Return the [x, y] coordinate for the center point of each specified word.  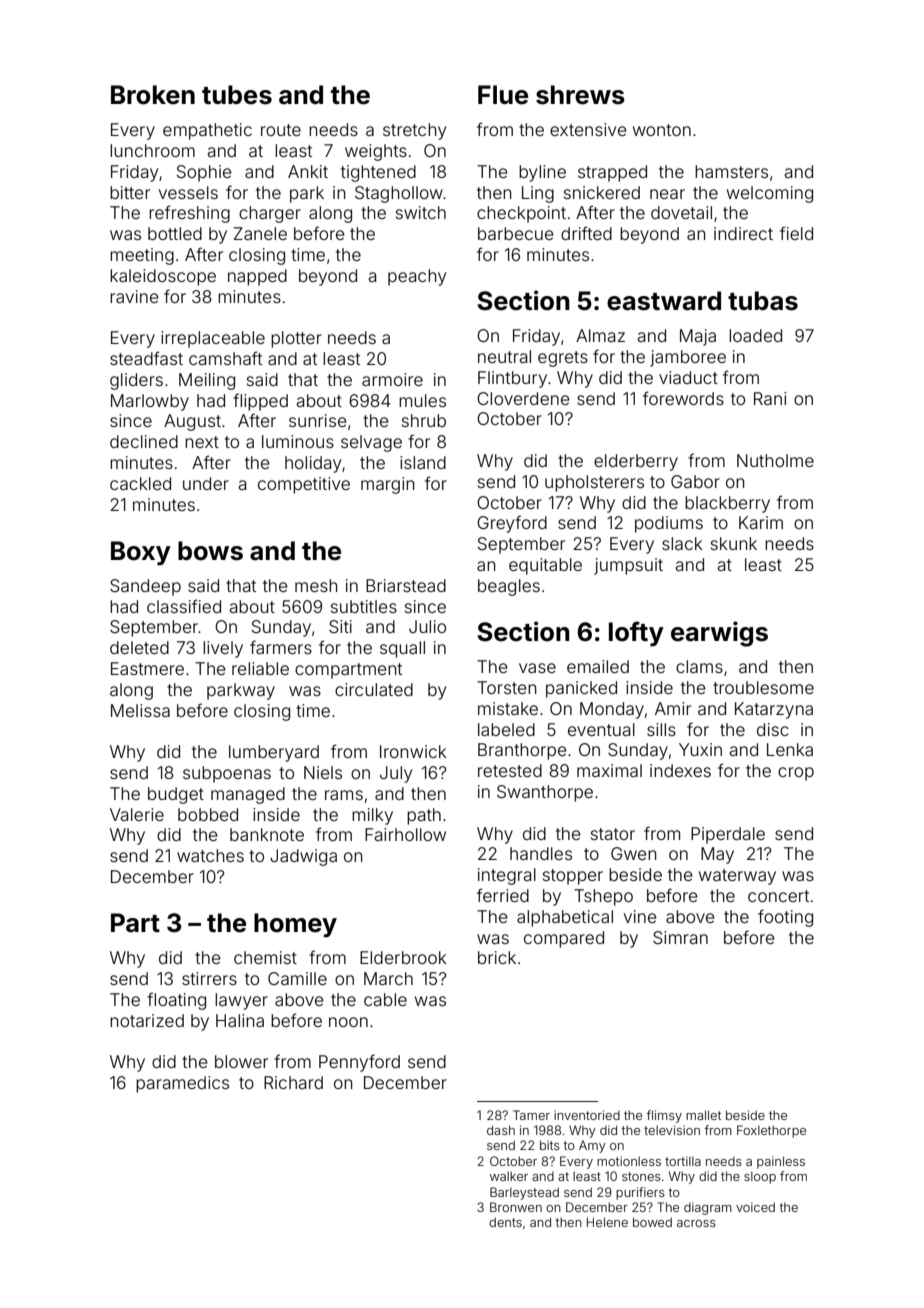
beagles [509, 587]
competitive [304, 485]
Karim [761, 522]
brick [497, 957]
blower [241, 1061]
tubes [237, 95]
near [667, 194]
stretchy [414, 131]
